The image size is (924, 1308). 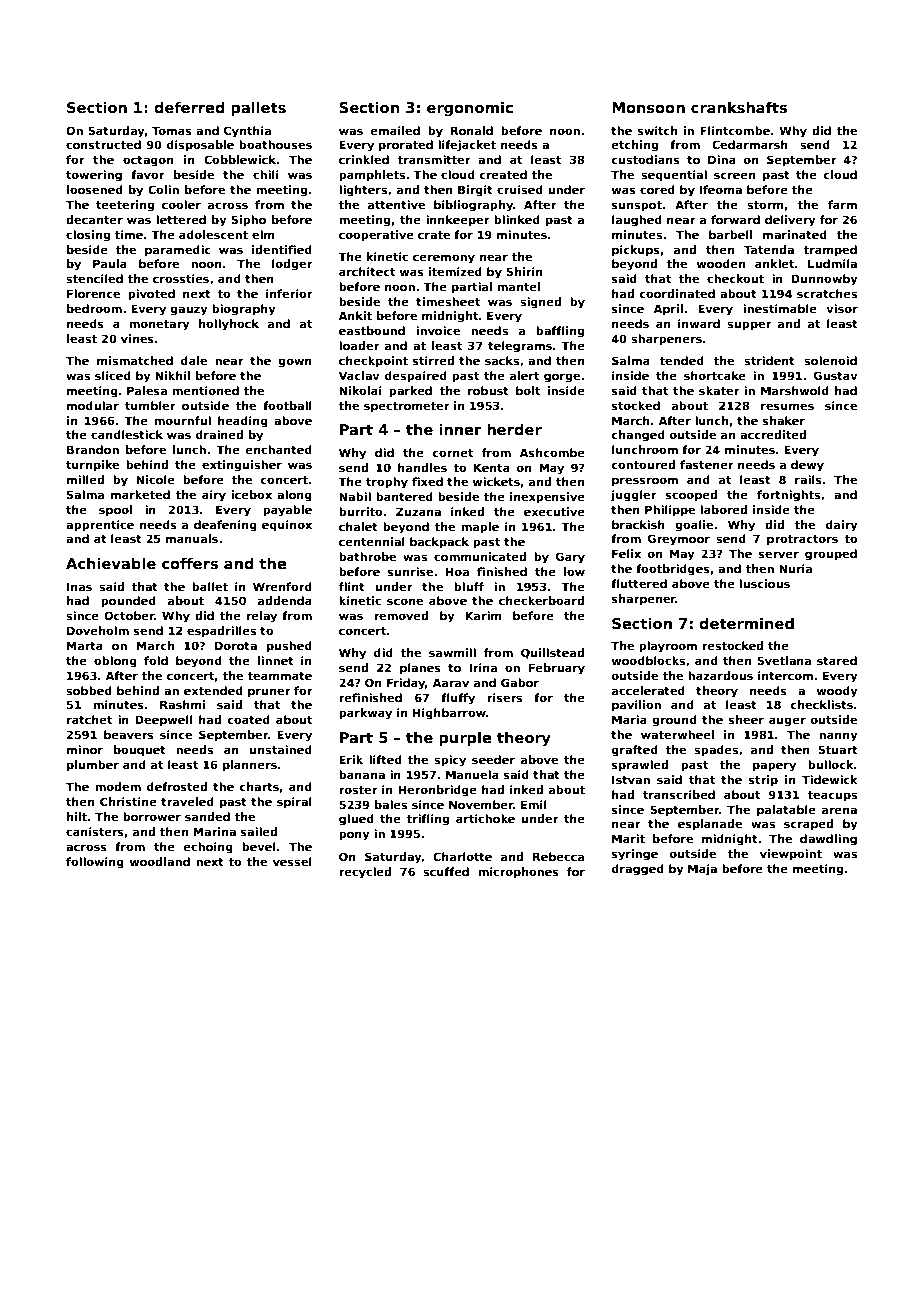 What do you see at coordinates (189, 107) in the screenshot?
I see `deferred` at bounding box center [189, 107].
